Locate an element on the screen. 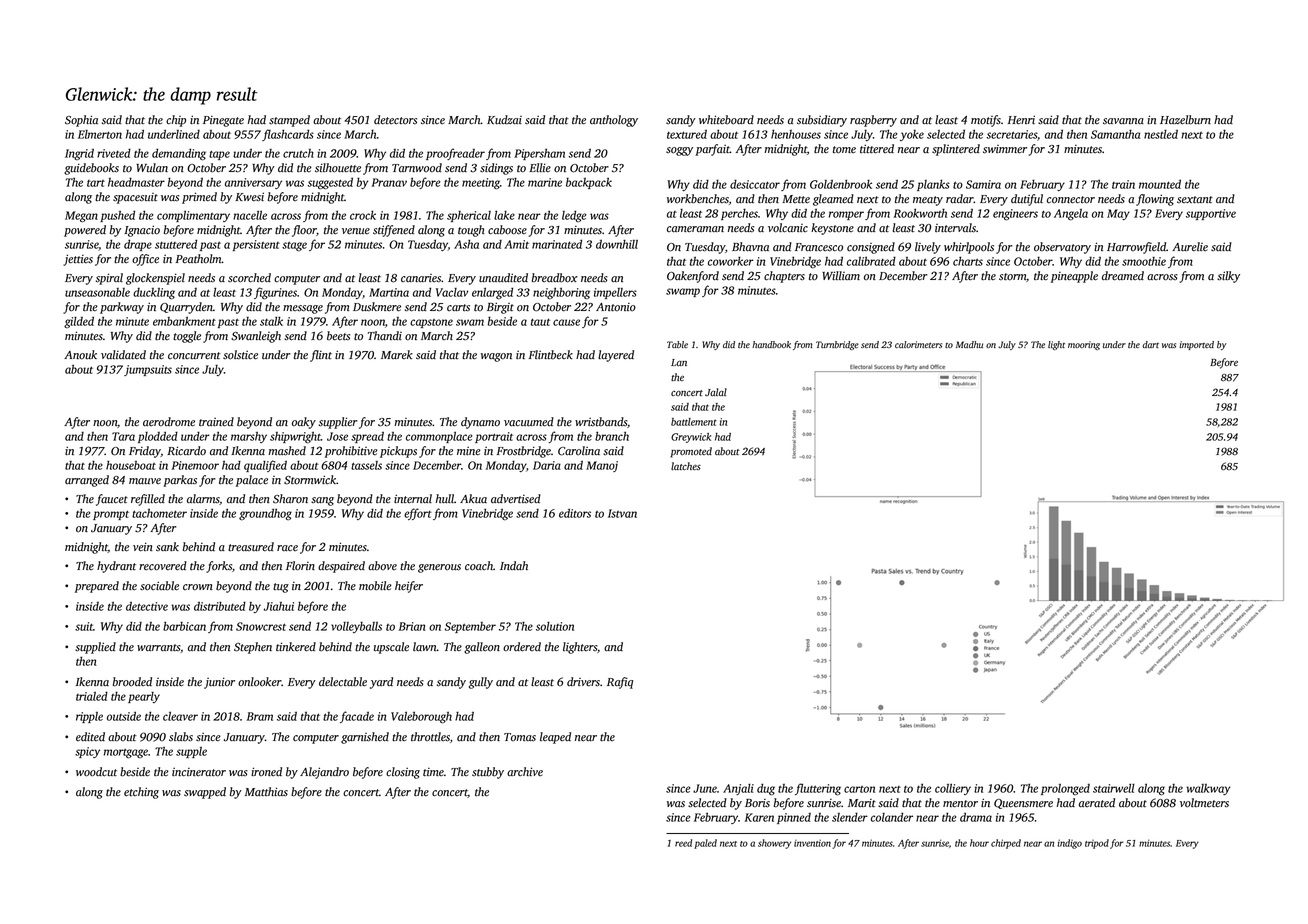 This screenshot has width=1308, height=924. whiteboard is located at coordinates (726, 120).
